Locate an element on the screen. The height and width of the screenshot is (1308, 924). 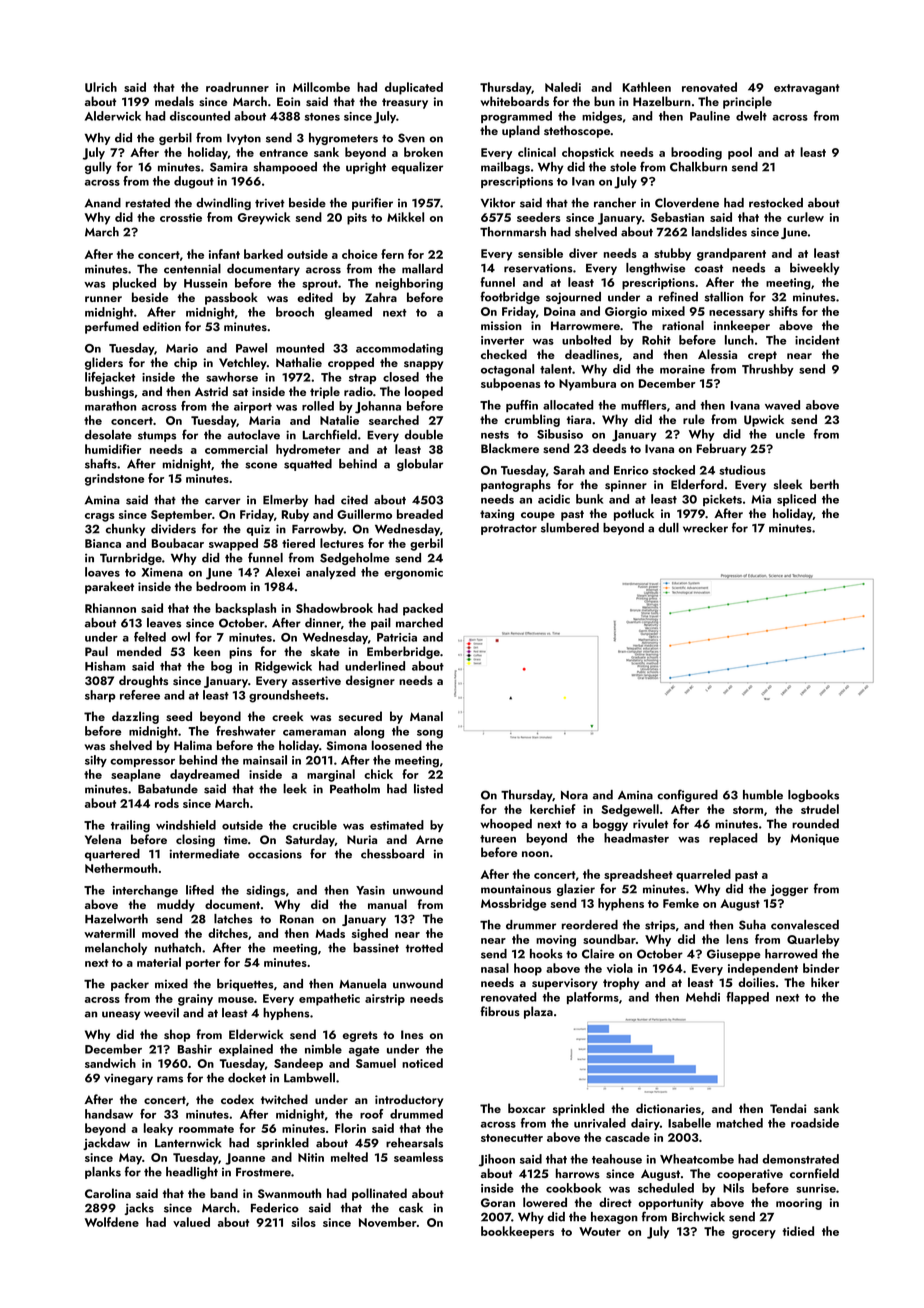
Arne is located at coordinates (429, 839).
